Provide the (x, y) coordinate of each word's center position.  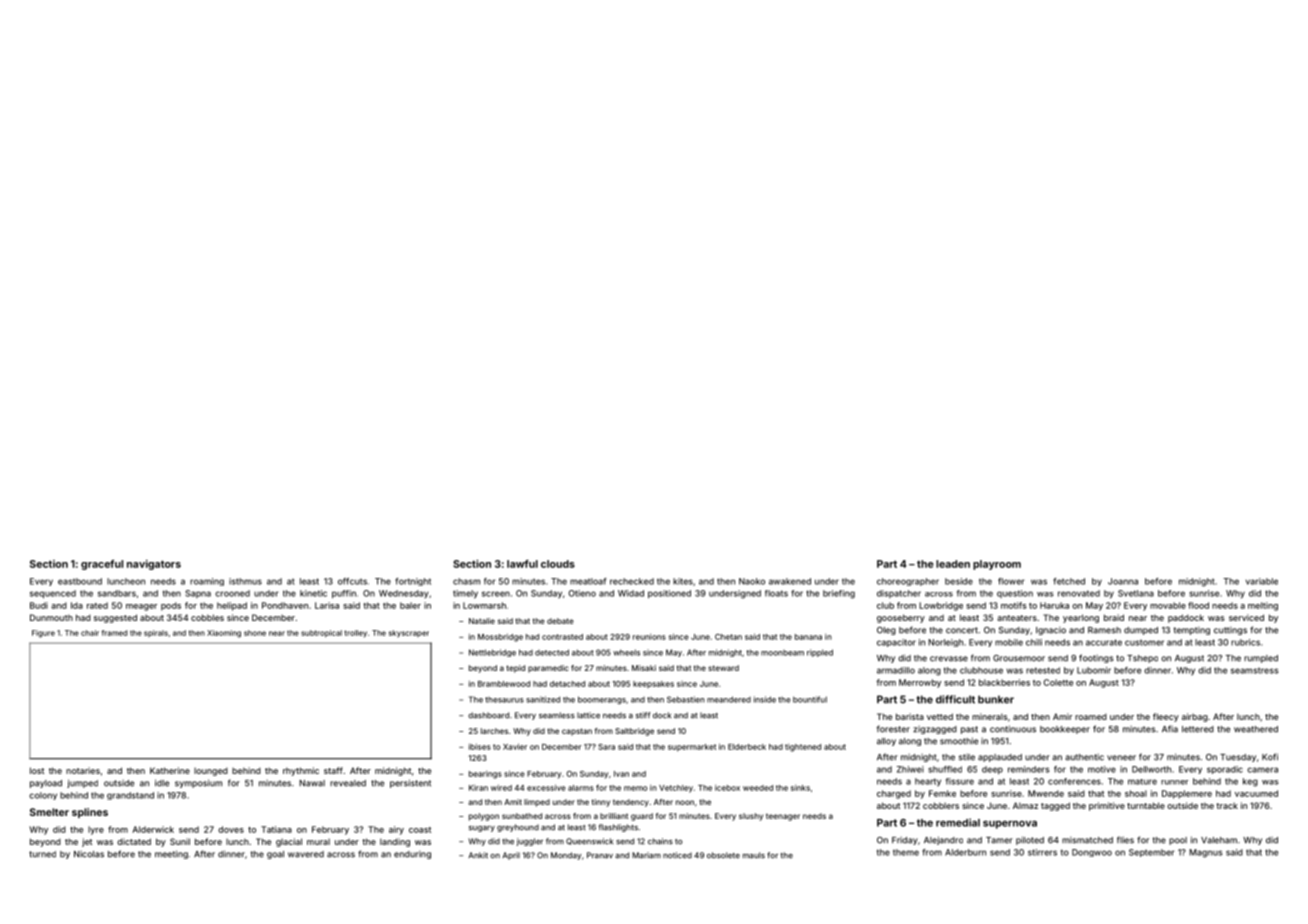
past (969, 730)
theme (906, 852)
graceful (102, 565)
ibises (480, 747)
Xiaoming (224, 634)
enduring (412, 855)
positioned (669, 594)
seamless (557, 715)
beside (959, 581)
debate (560, 621)
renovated (1079, 593)
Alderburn (965, 852)
